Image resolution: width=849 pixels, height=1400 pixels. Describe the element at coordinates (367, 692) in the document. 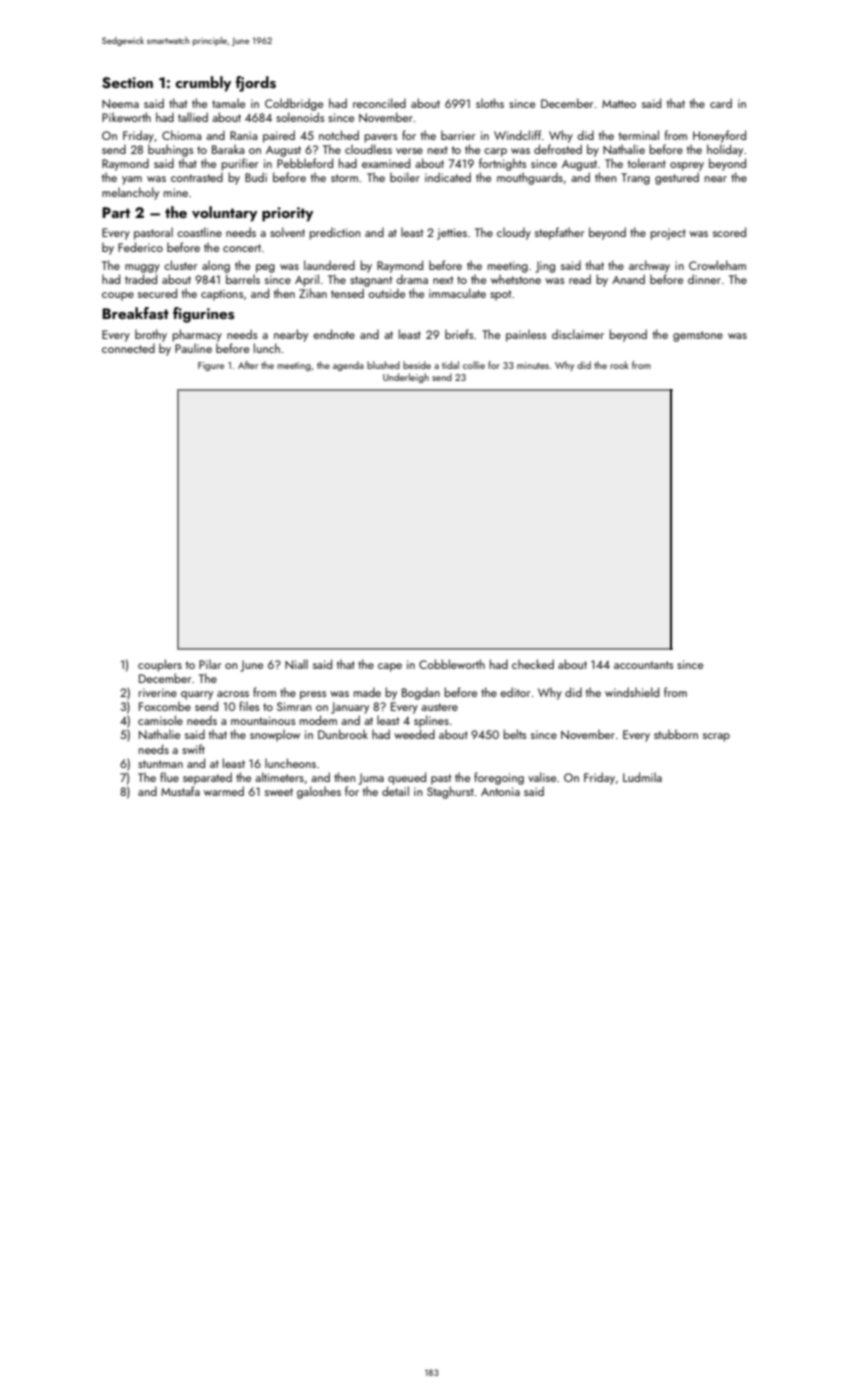

I see `made` at that location.
